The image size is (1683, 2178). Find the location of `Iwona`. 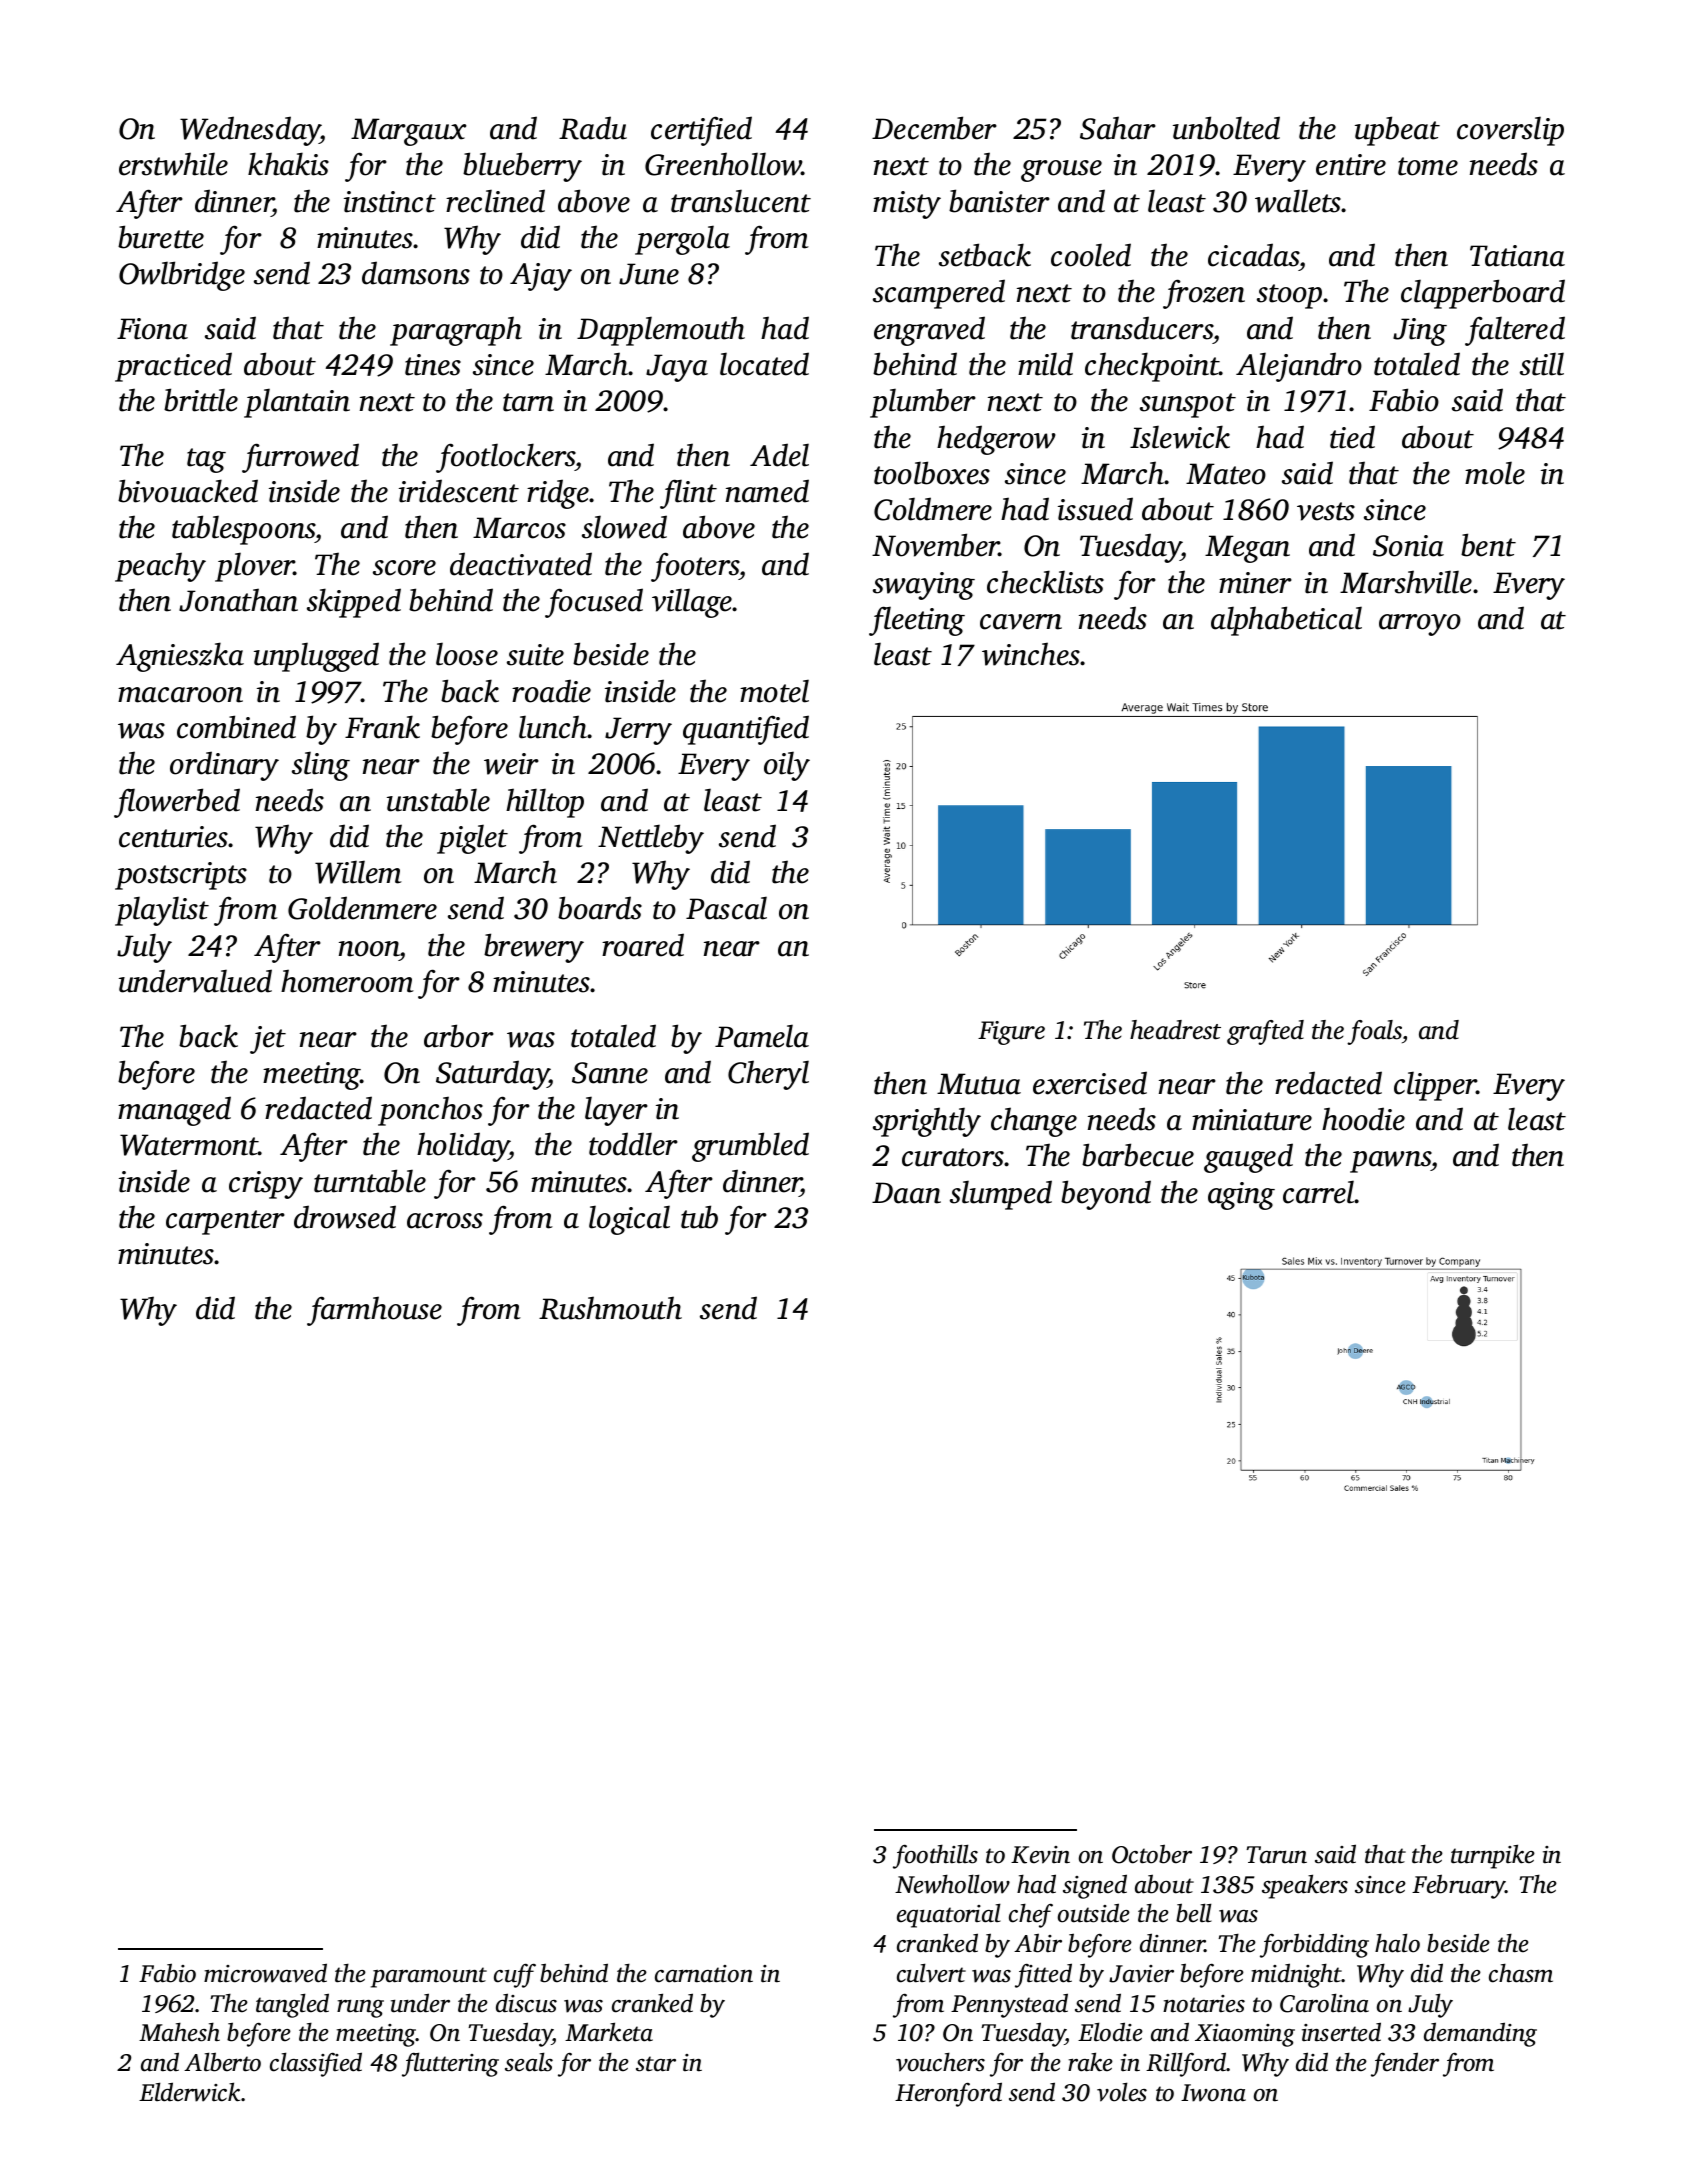

Iwona is located at coordinates (1213, 2093).
